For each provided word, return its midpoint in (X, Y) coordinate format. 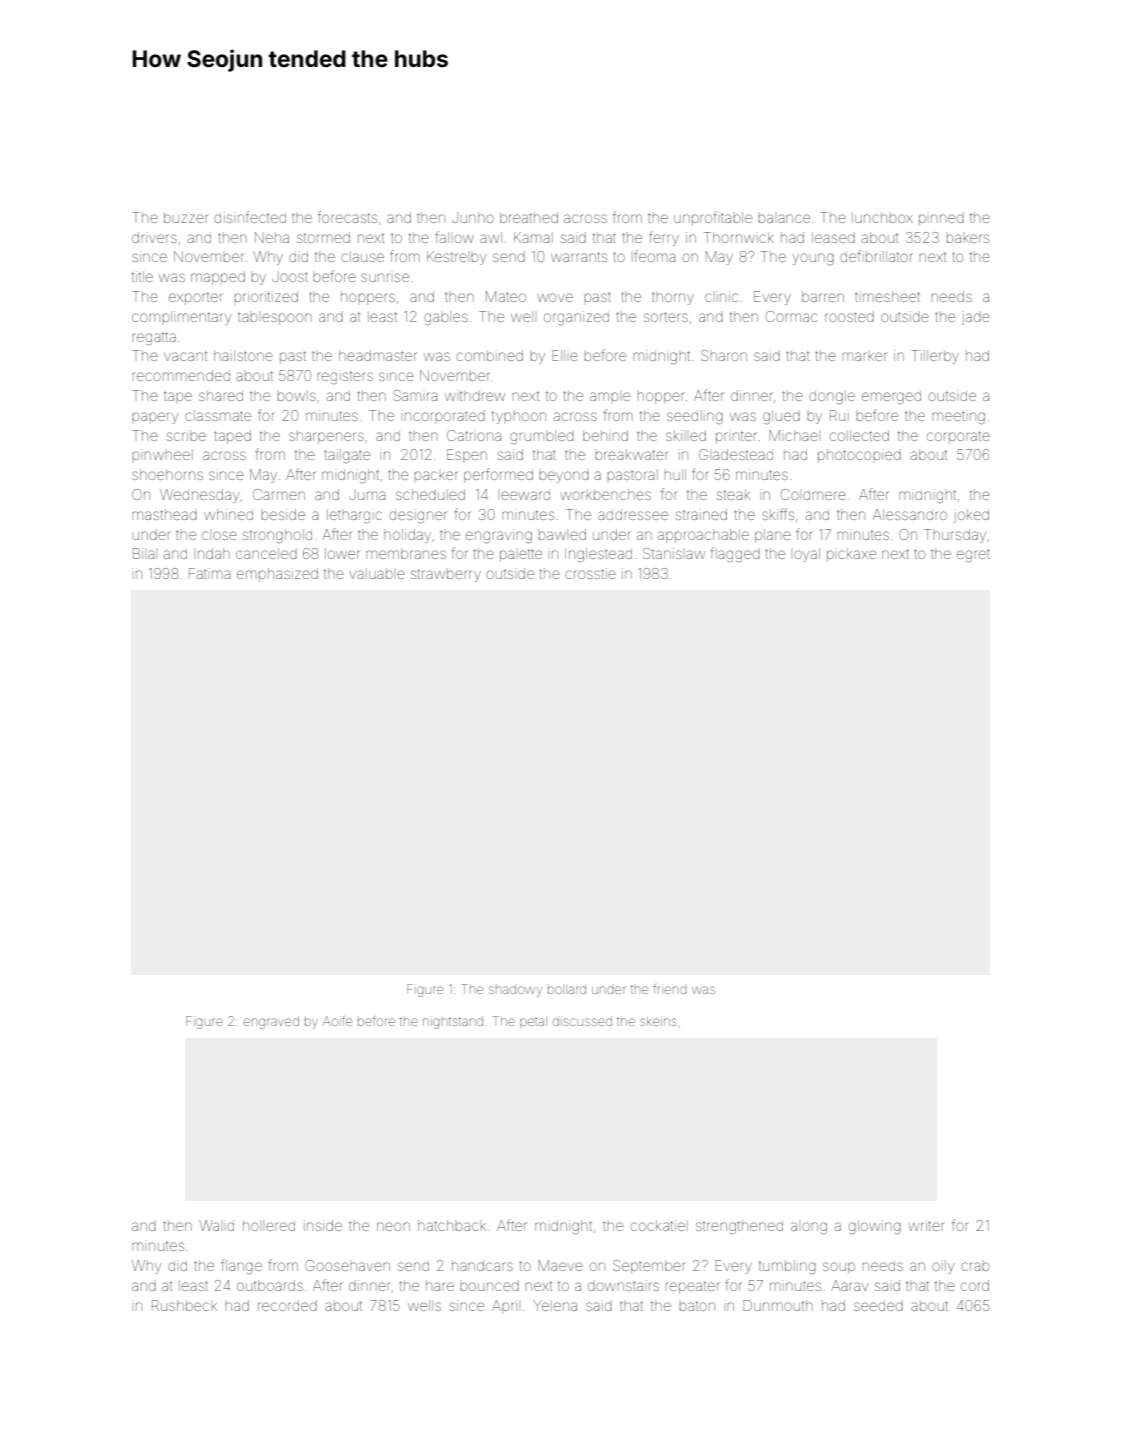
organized (576, 318)
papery (155, 418)
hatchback (452, 1225)
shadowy (515, 991)
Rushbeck (184, 1305)
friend (669, 989)
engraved (271, 1023)
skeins (658, 1021)
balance (784, 218)
